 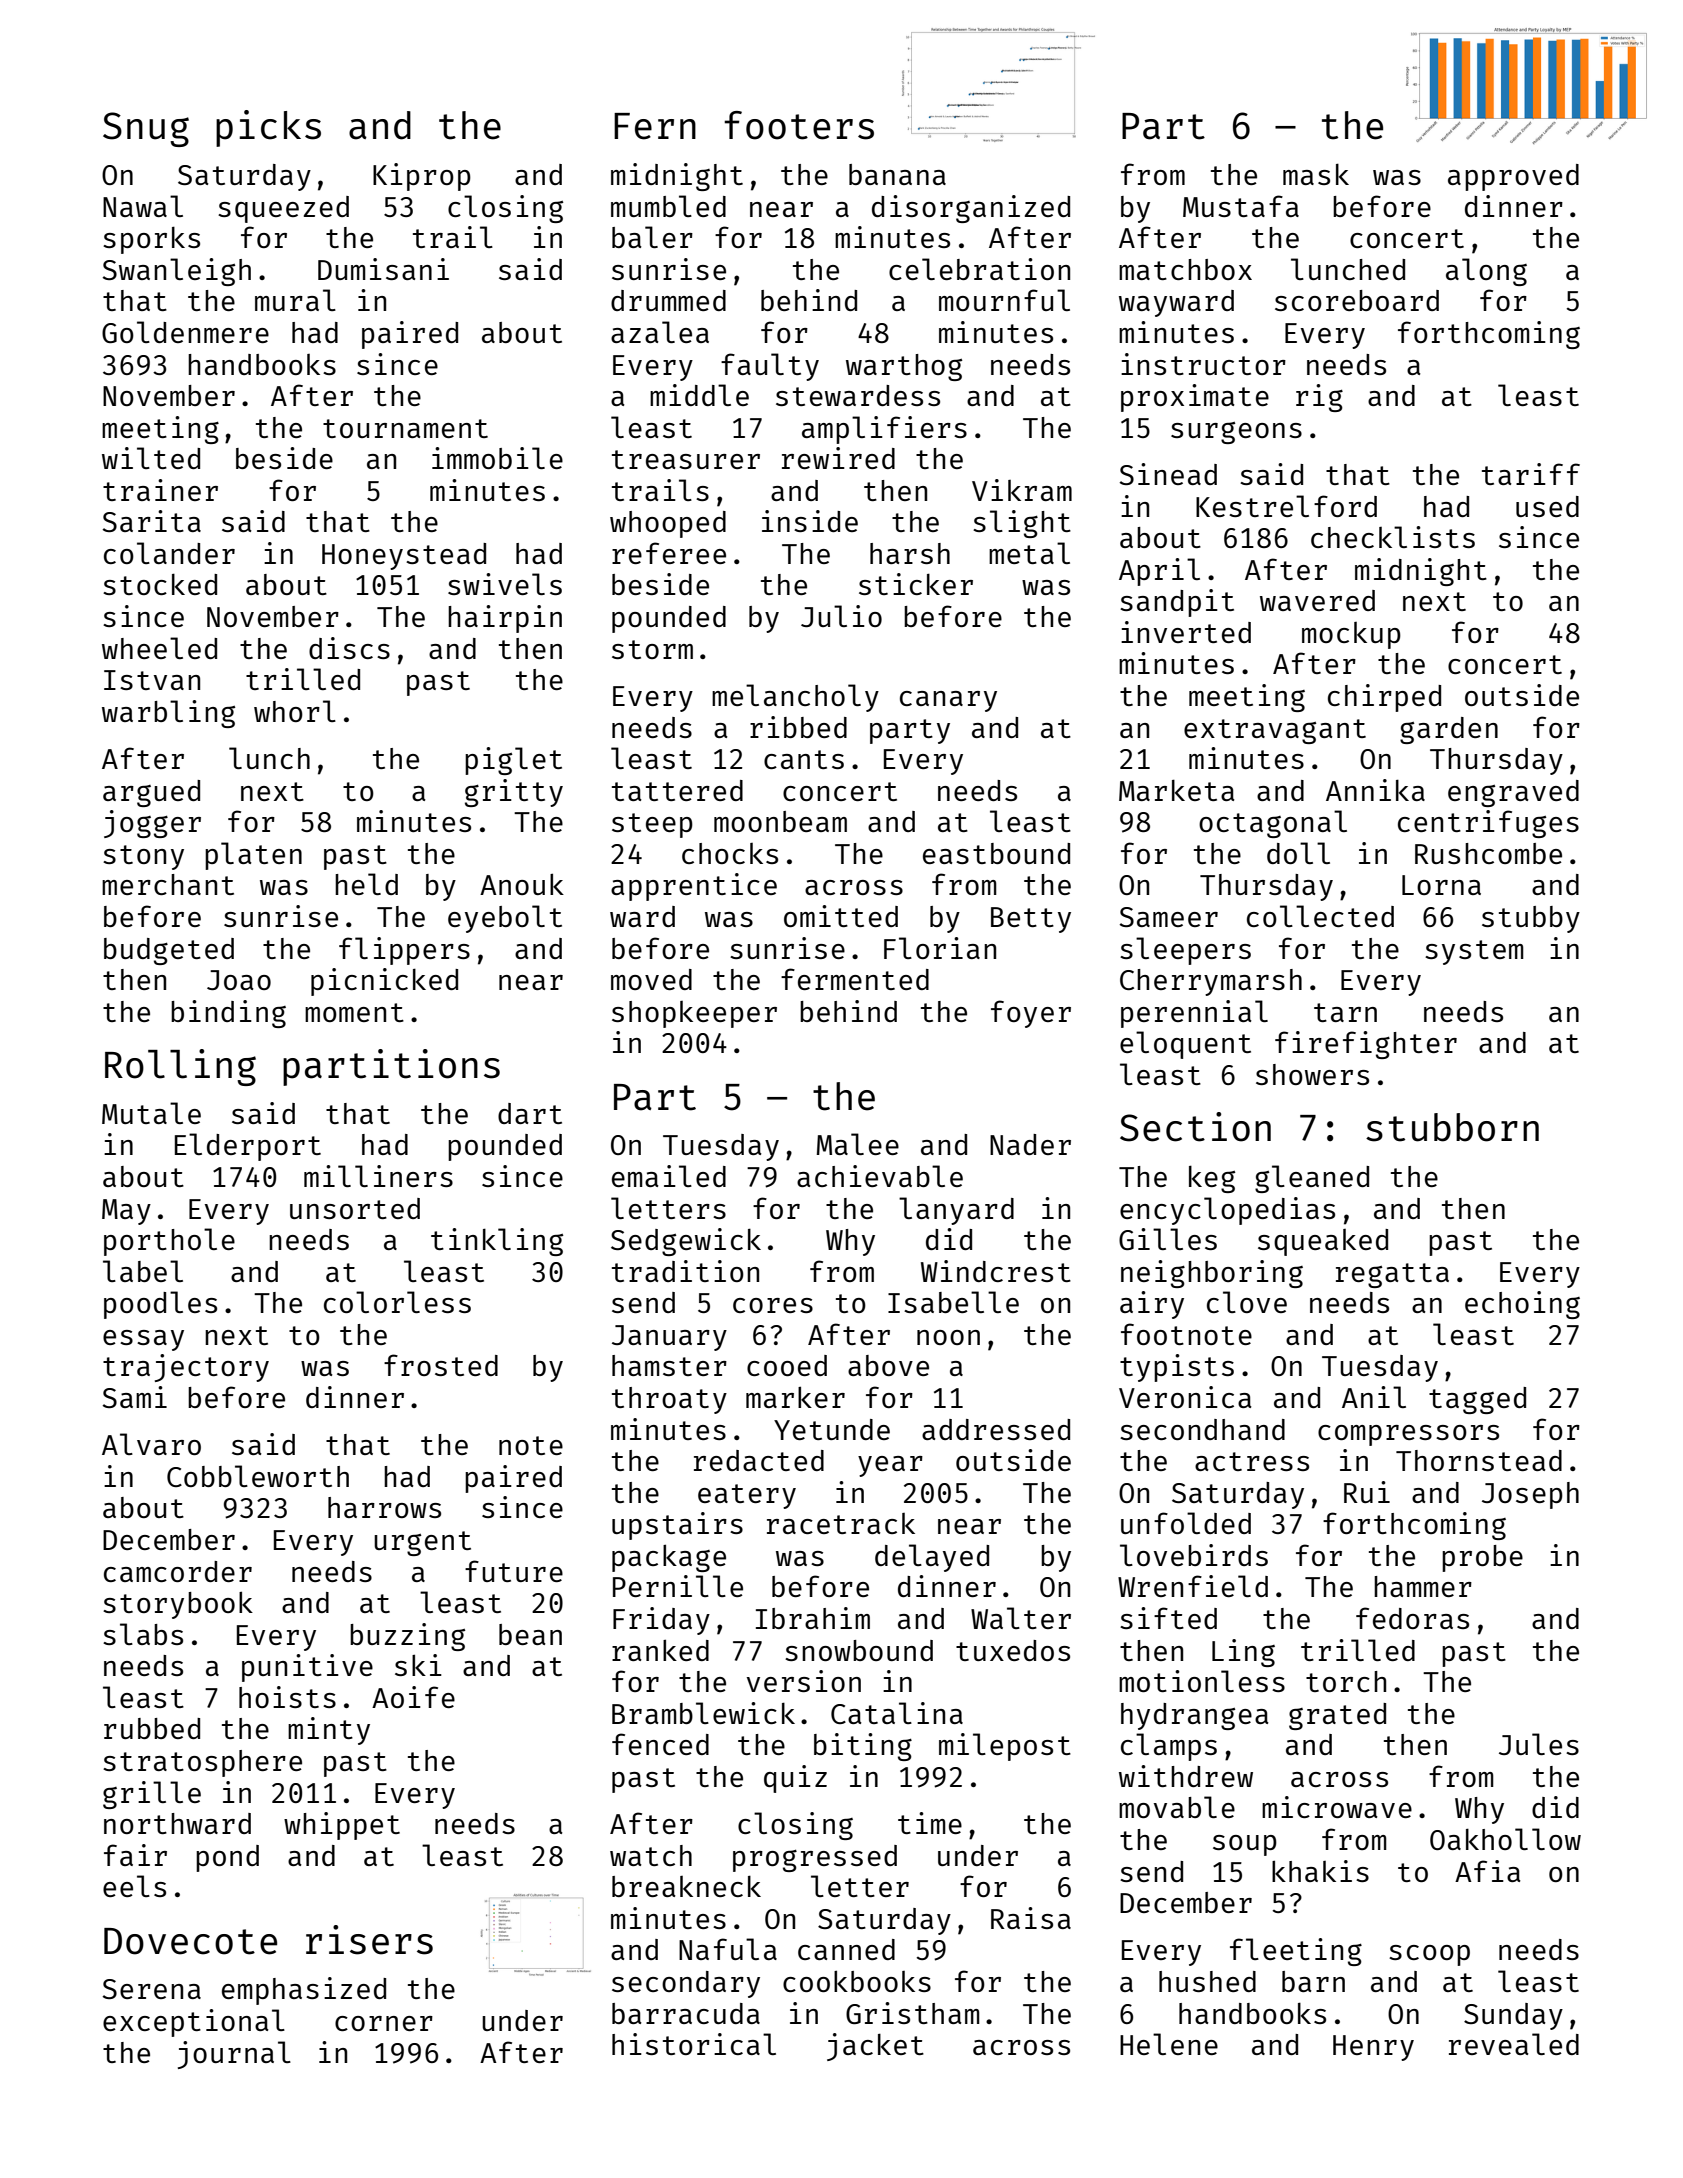 I want to click on faulty, so click(x=770, y=367).
